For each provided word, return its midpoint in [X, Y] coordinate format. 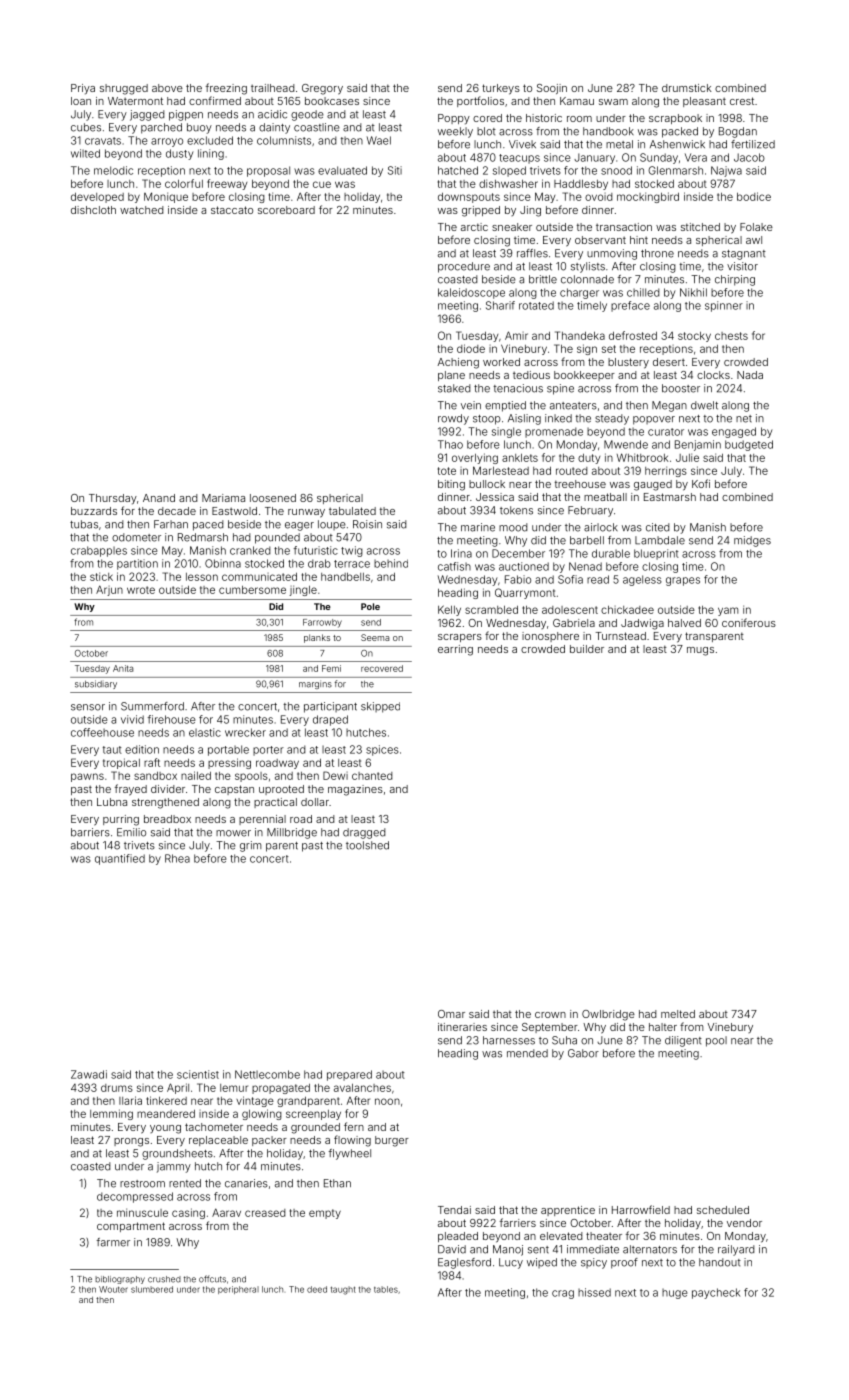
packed [680, 132]
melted [678, 1014]
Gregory [322, 89]
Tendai [454, 1210]
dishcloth [93, 210]
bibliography [120, 1280]
